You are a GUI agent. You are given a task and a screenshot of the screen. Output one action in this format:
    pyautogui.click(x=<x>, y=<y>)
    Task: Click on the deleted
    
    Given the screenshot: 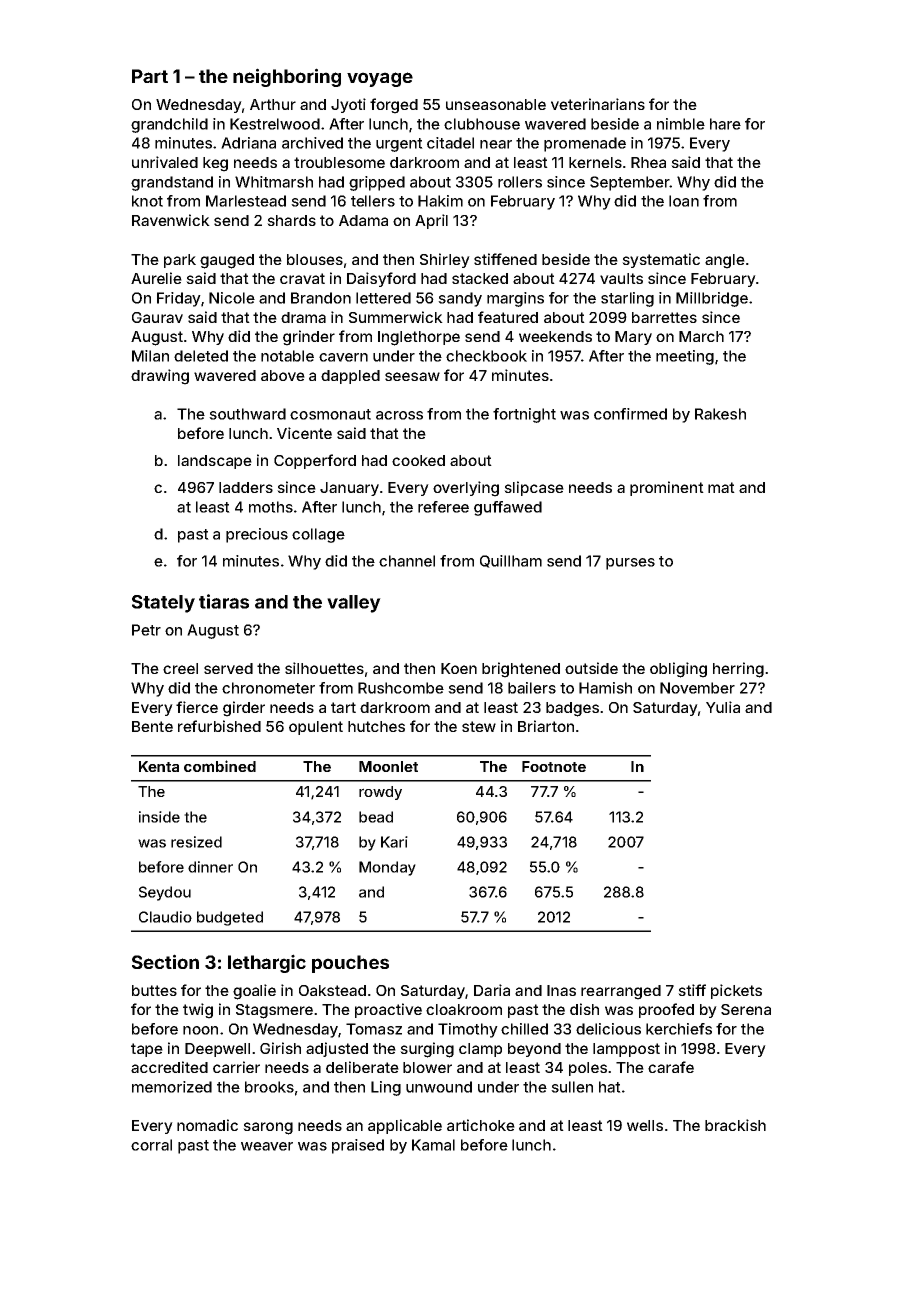 What is the action you would take?
    pyautogui.click(x=201, y=356)
